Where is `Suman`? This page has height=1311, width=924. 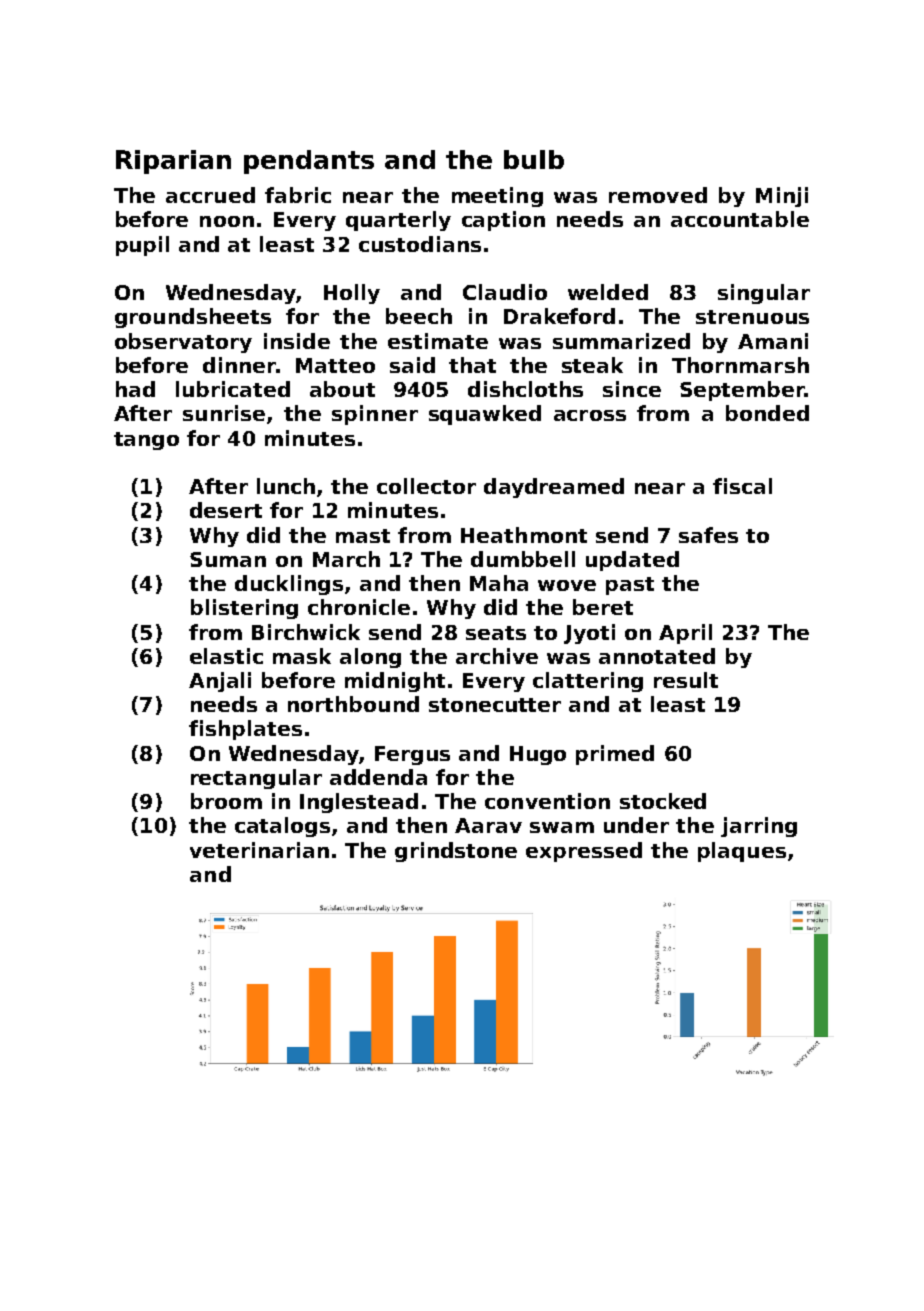 Suman is located at coordinates (228, 559).
